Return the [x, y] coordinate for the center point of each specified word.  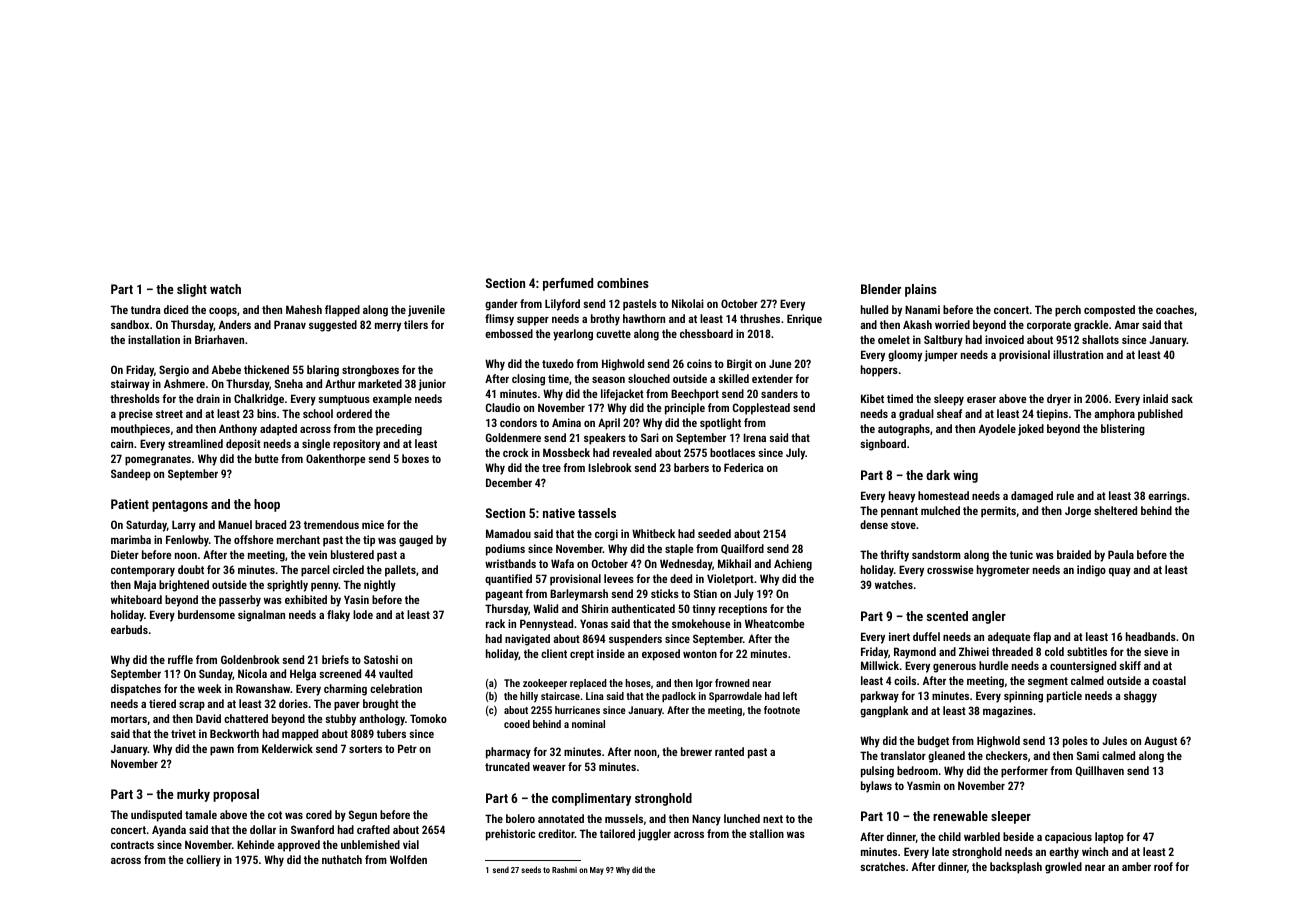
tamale [201, 814]
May [597, 871]
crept [582, 655]
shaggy [1140, 697]
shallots [1100, 339]
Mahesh [304, 309]
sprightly [287, 586]
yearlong [573, 335]
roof [1163, 866]
